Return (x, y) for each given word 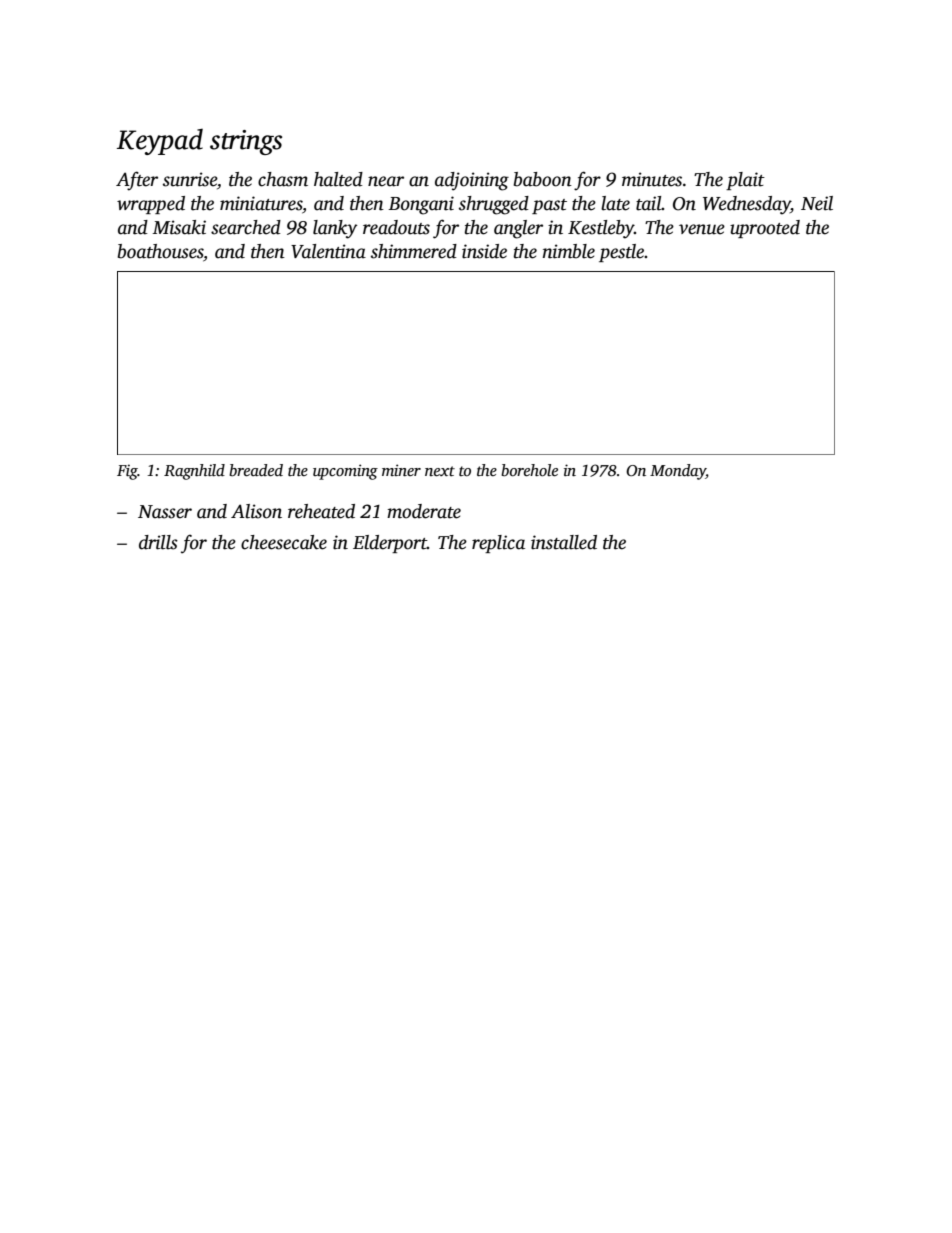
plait (745, 181)
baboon (543, 179)
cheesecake (284, 542)
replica (498, 544)
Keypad (160, 142)
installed (564, 542)
